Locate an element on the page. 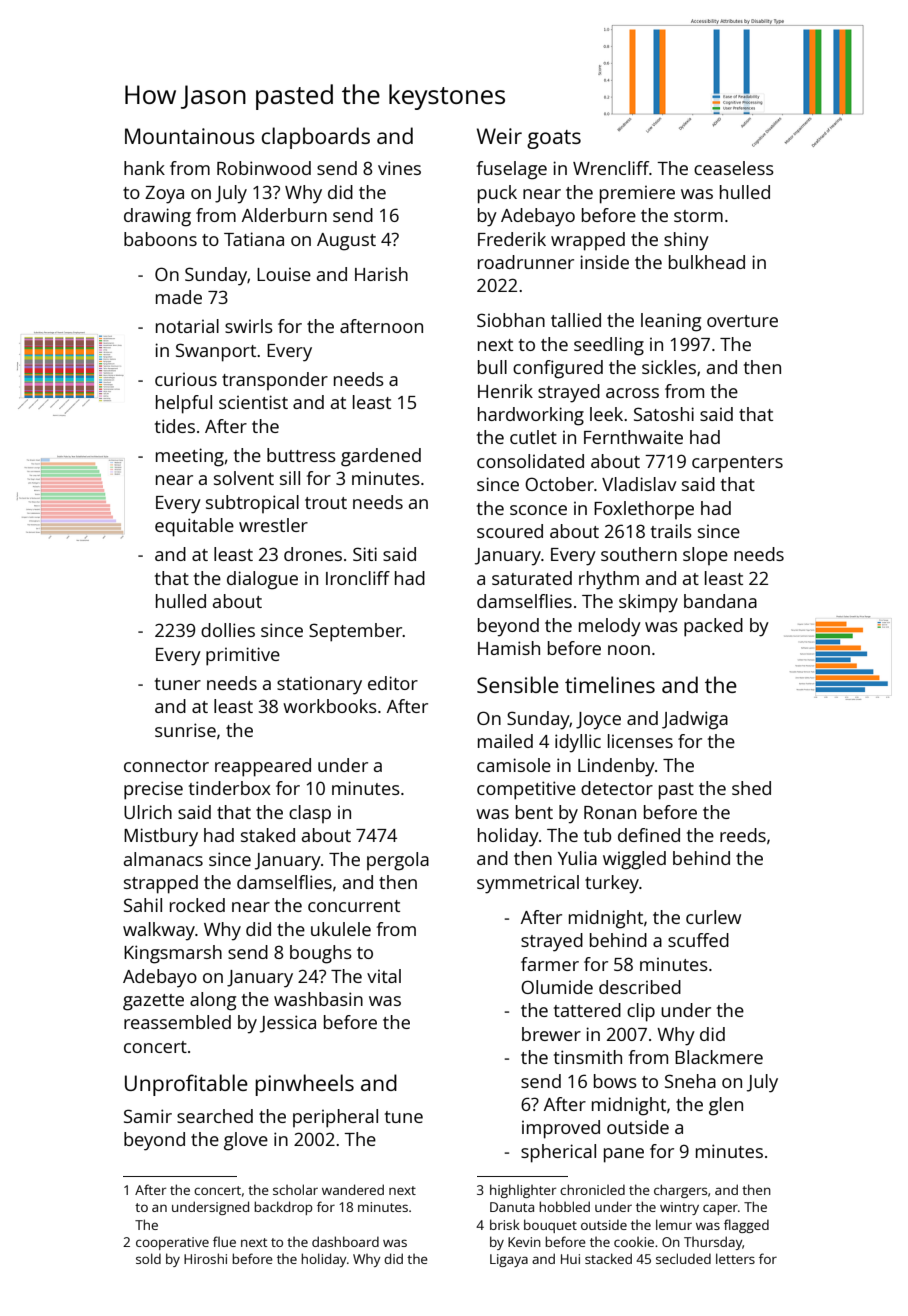  hank is located at coordinates (144, 168).
